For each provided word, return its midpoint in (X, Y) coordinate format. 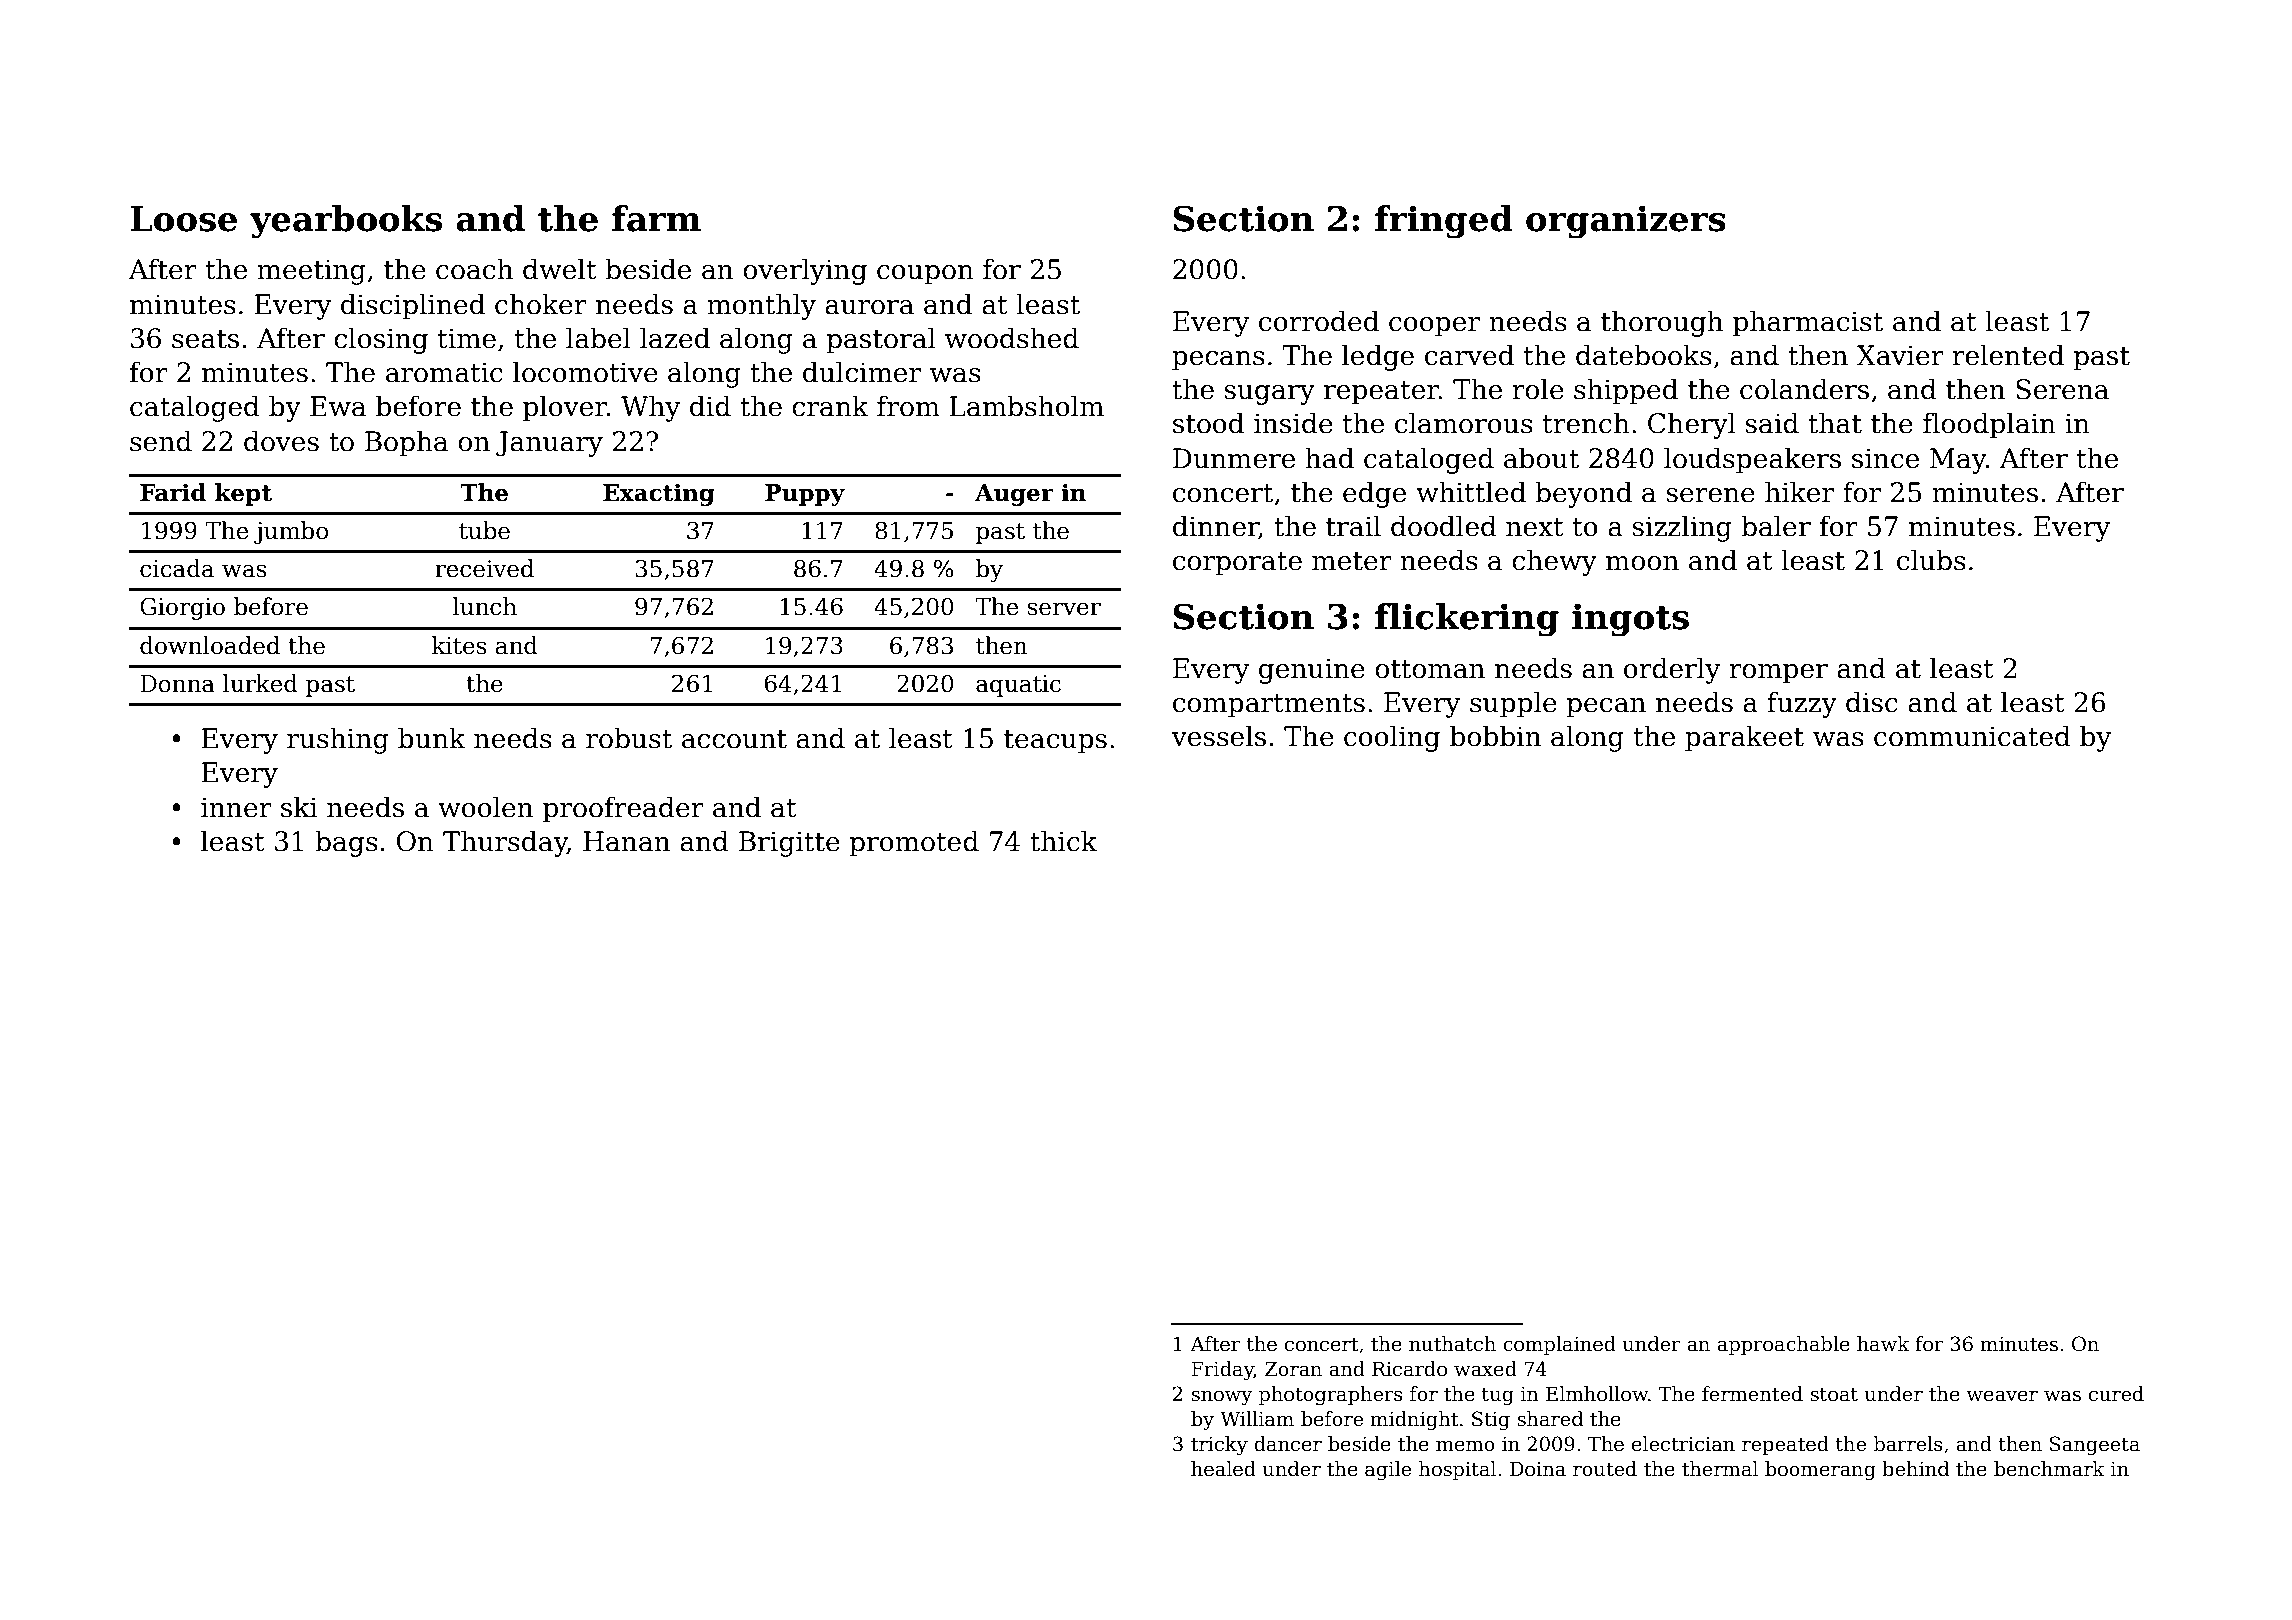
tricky (1219, 1445)
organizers (1626, 222)
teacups (1055, 742)
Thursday (505, 843)
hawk (1883, 1344)
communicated (1972, 736)
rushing (338, 740)
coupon (925, 275)
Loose (183, 219)
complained (1559, 1345)
